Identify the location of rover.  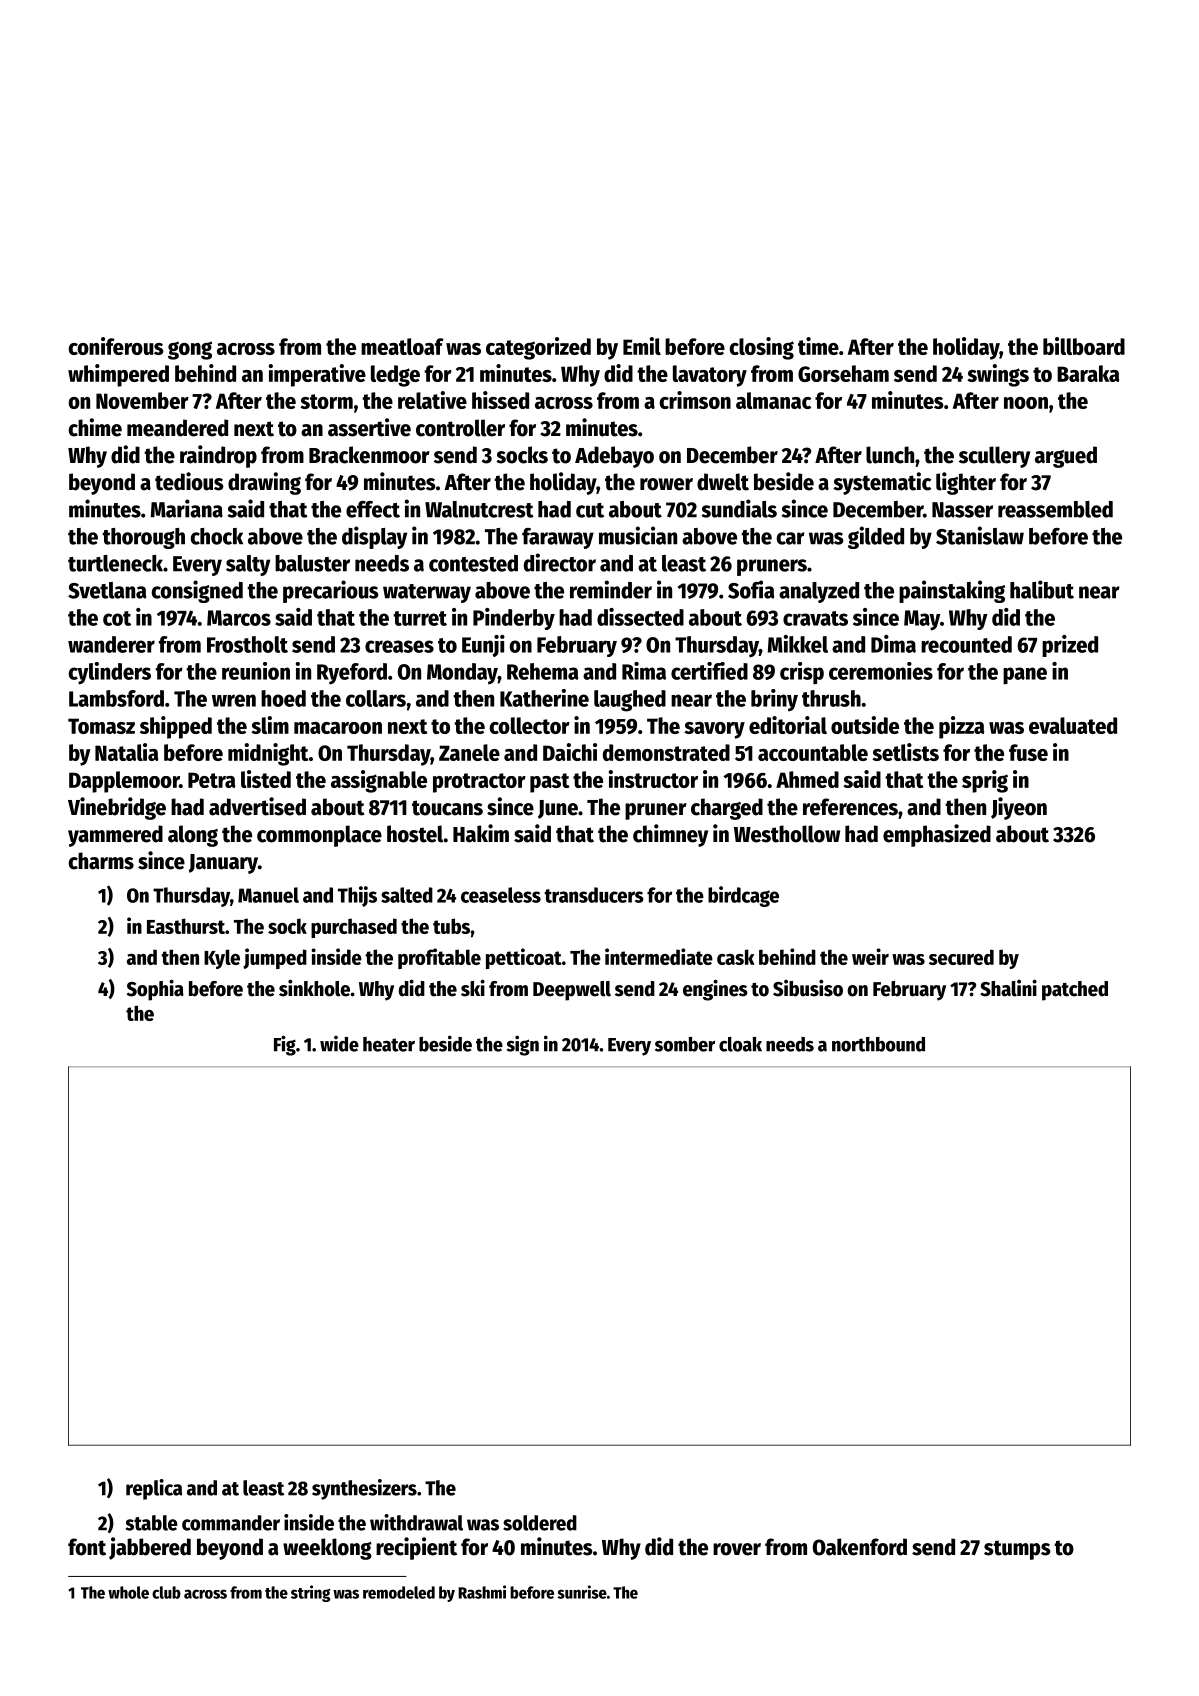
(737, 1549).
